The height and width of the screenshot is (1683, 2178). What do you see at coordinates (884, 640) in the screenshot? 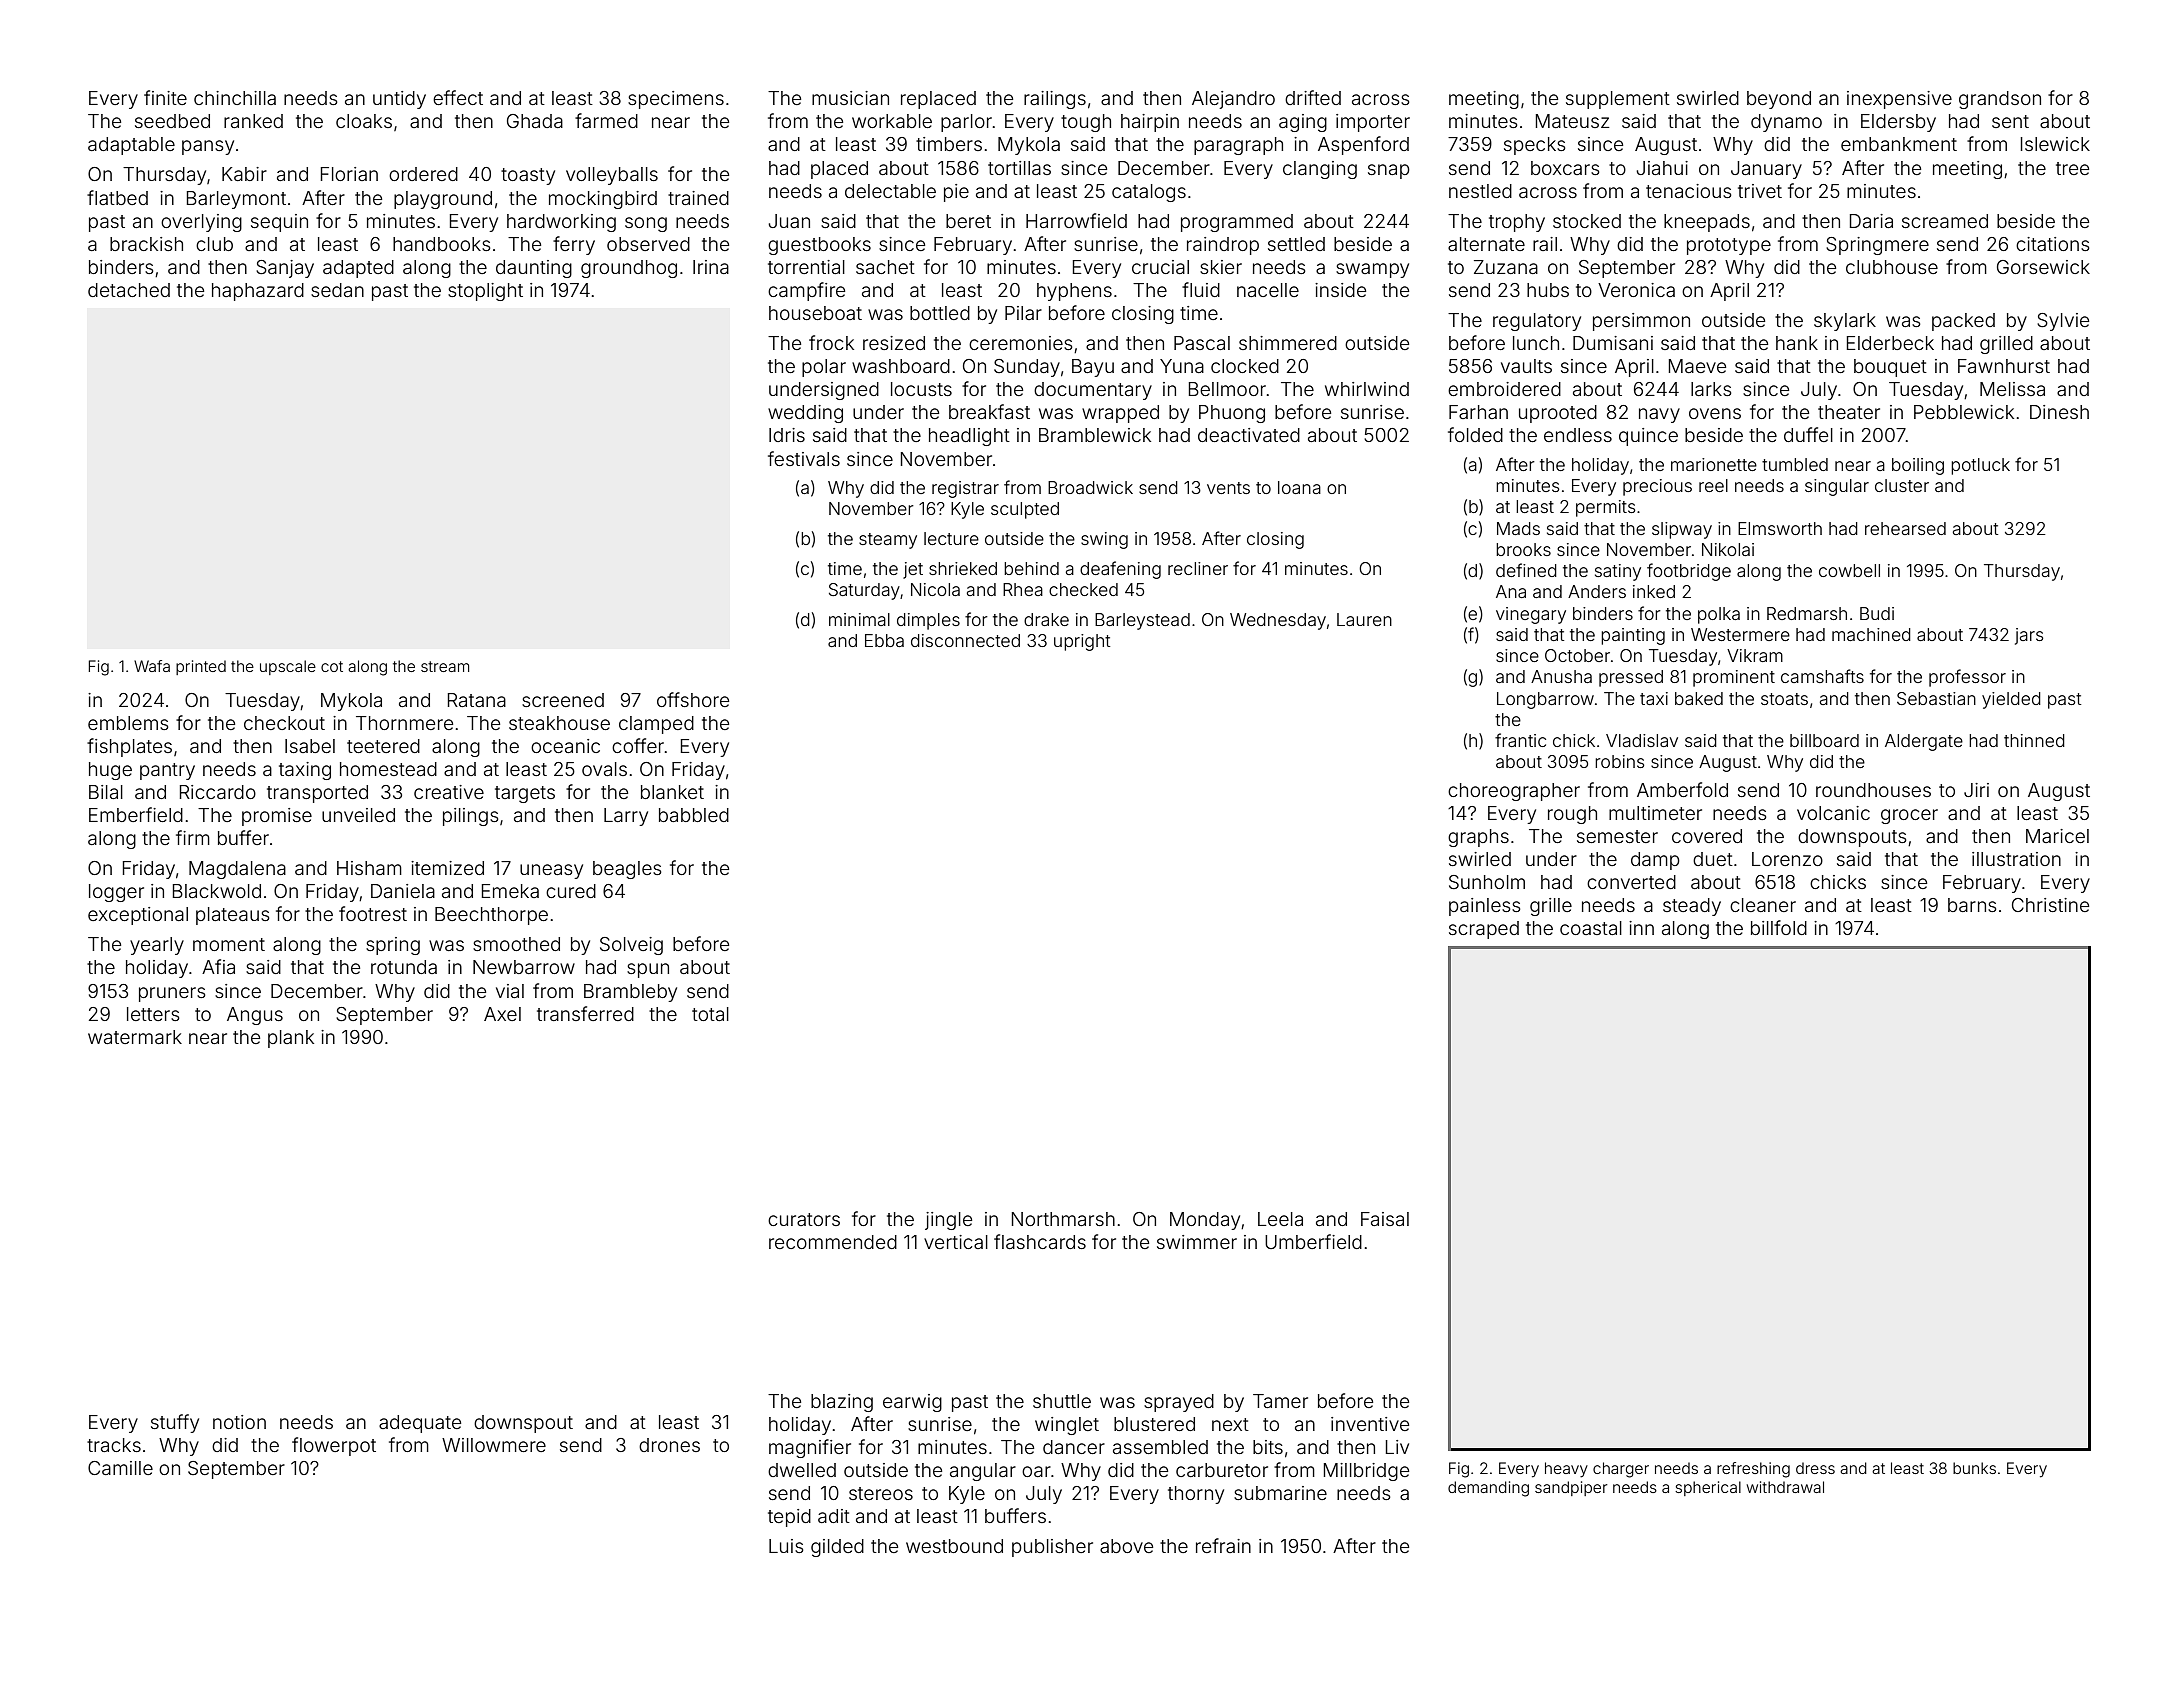
I see `Ebba` at bounding box center [884, 640].
